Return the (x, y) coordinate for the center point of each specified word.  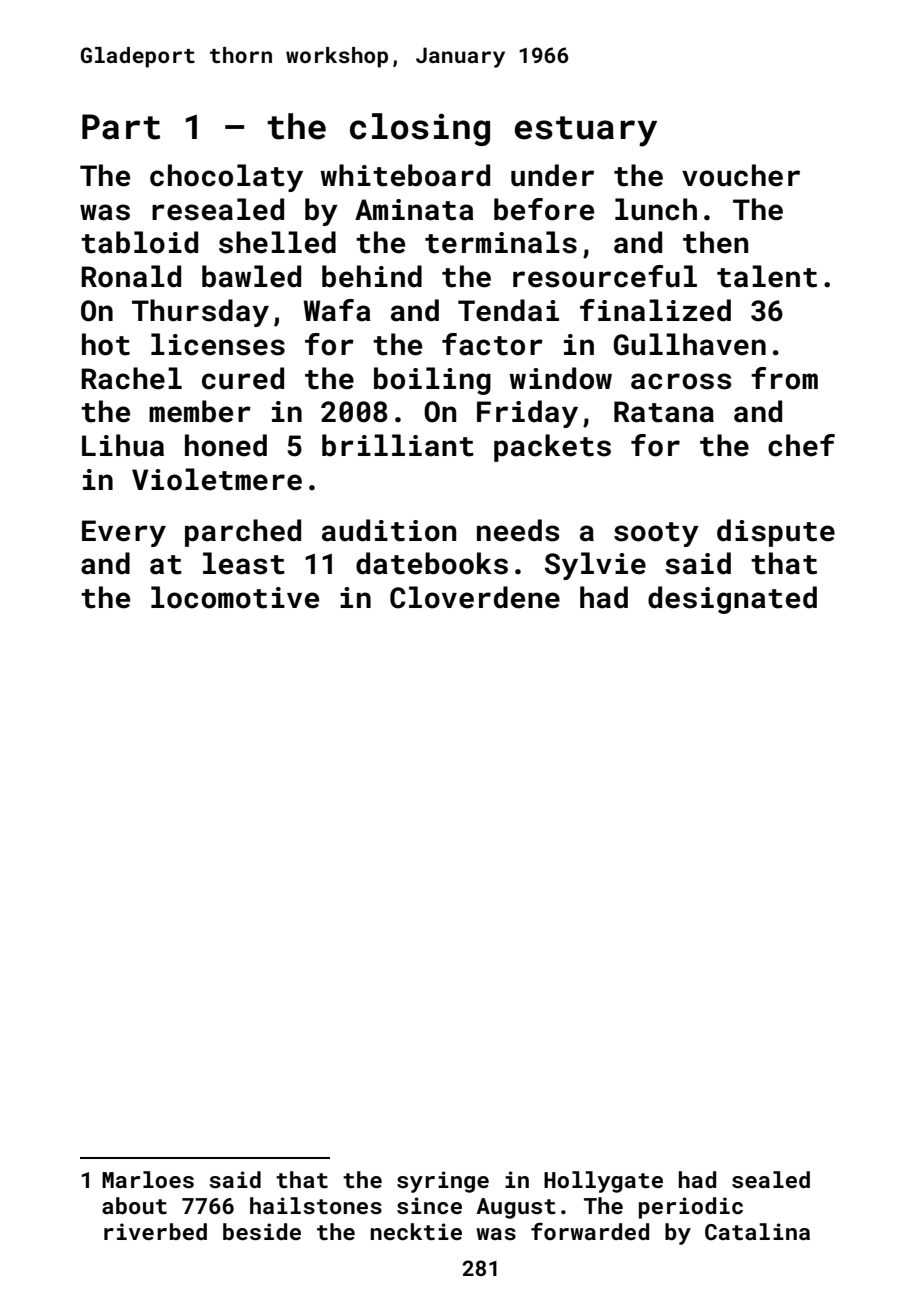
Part (121, 127)
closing (420, 129)
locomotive (235, 597)
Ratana (664, 412)
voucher (741, 175)
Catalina (757, 1231)
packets (552, 448)
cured (243, 378)
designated (732, 600)
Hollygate (603, 1182)
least (244, 563)
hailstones (316, 1205)
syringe (443, 1182)
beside (262, 1231)
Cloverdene (475, 597)
